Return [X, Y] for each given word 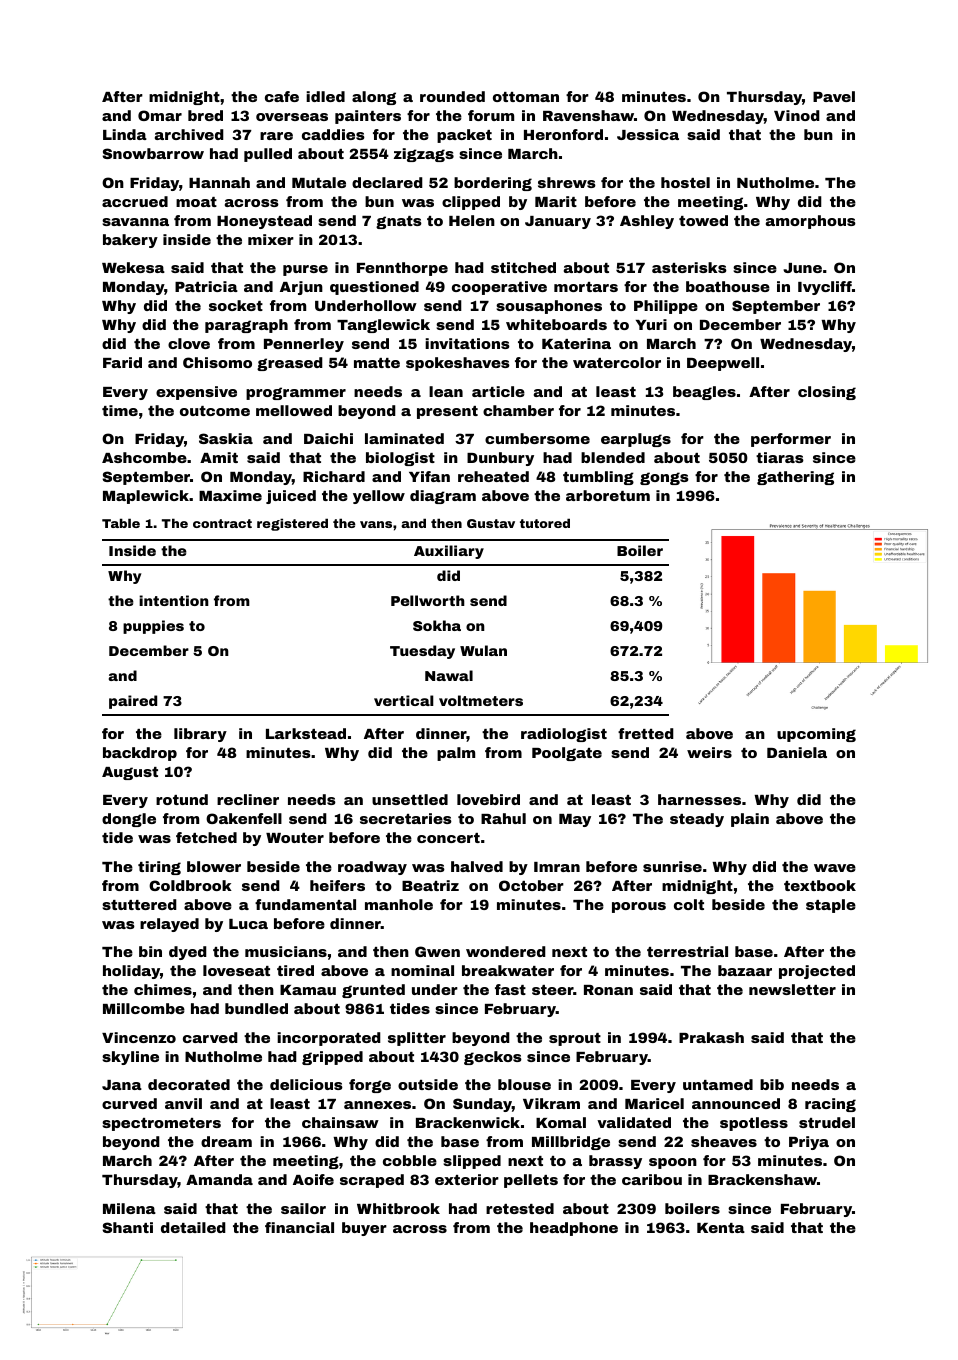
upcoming [816, 735]
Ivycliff [825, 288]
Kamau [308, 990]
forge [370, 1086]
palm [456, 754]
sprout [575, 1039]
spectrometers [161, 1124]
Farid [122, 362]
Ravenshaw [588, 115]
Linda [125, 134]
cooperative [499, 288]
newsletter [792, 989]
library [200, 735]
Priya [809, 1143]
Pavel [834, 96]
